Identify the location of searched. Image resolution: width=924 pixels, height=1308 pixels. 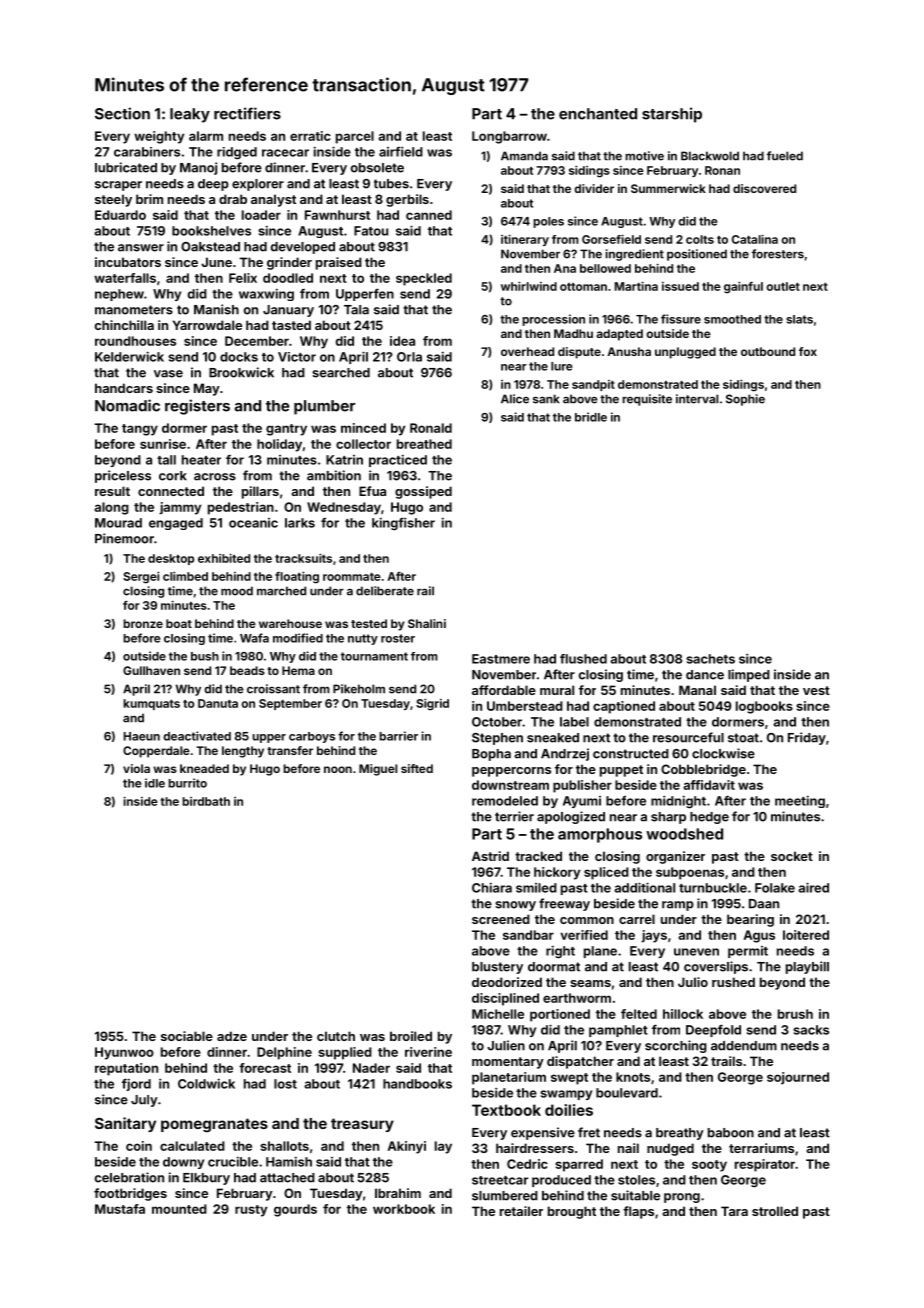
(341, 373).
